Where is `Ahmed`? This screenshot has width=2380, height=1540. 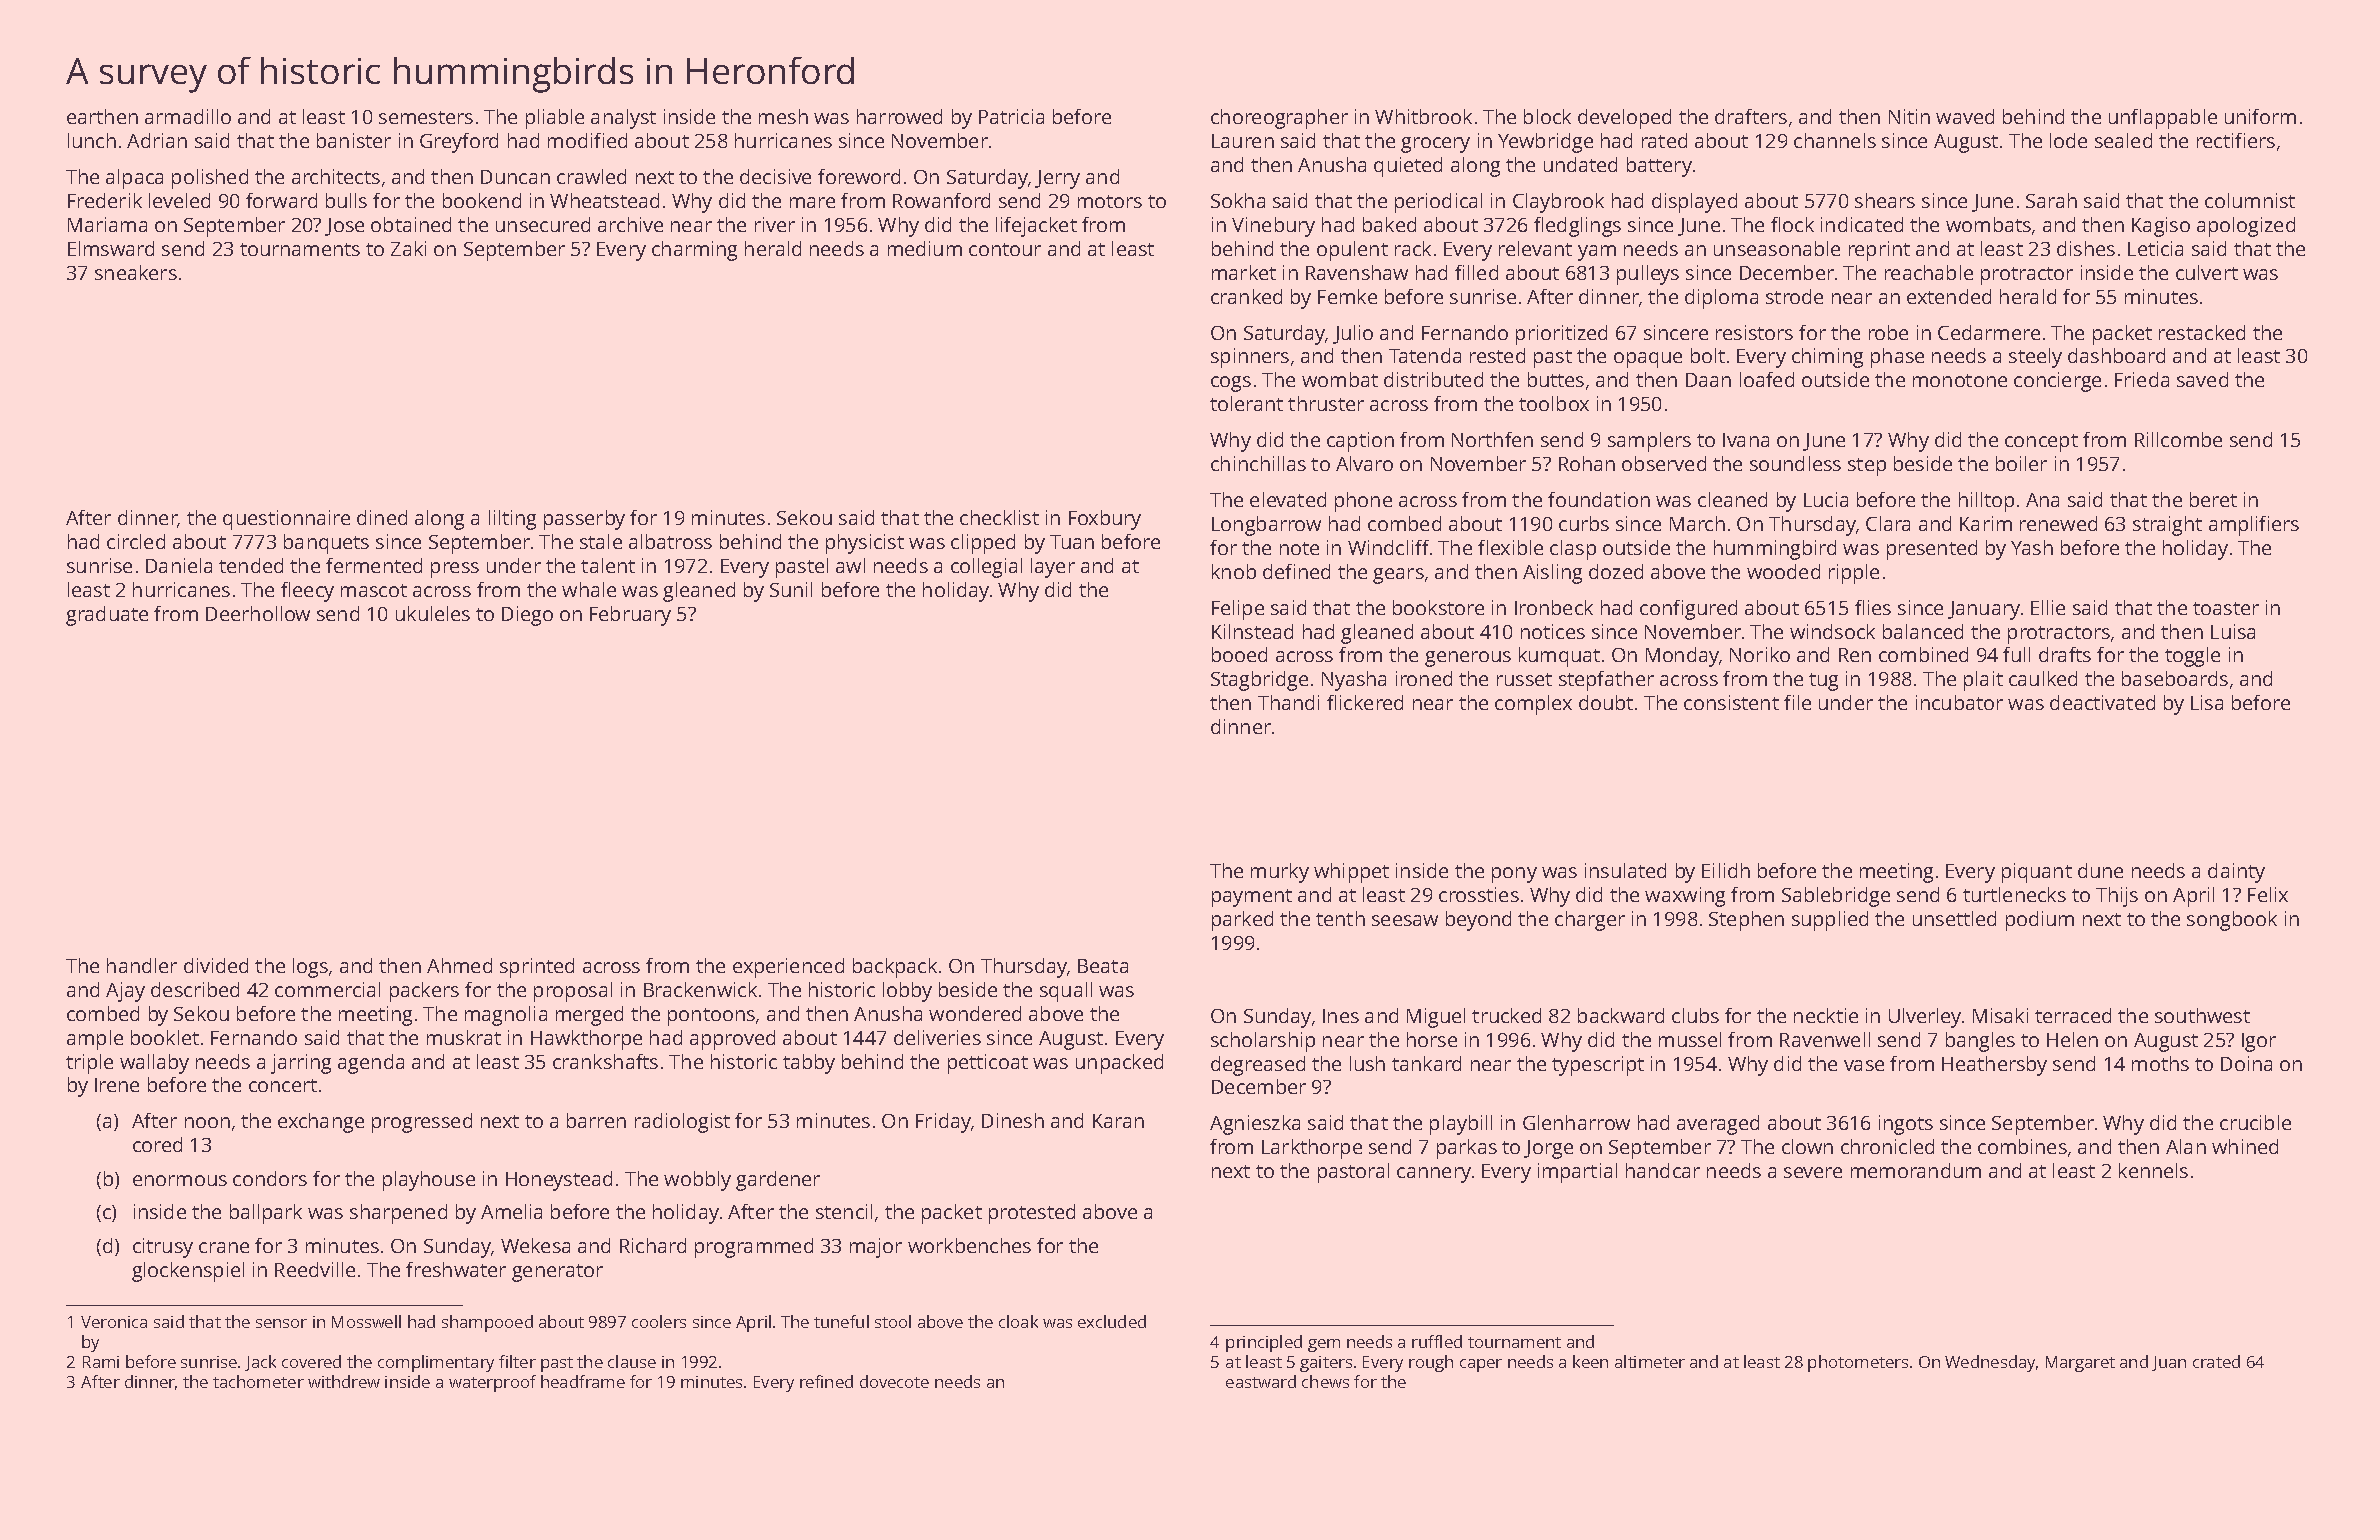 Ahmed is located at coordinates (459, 965).
